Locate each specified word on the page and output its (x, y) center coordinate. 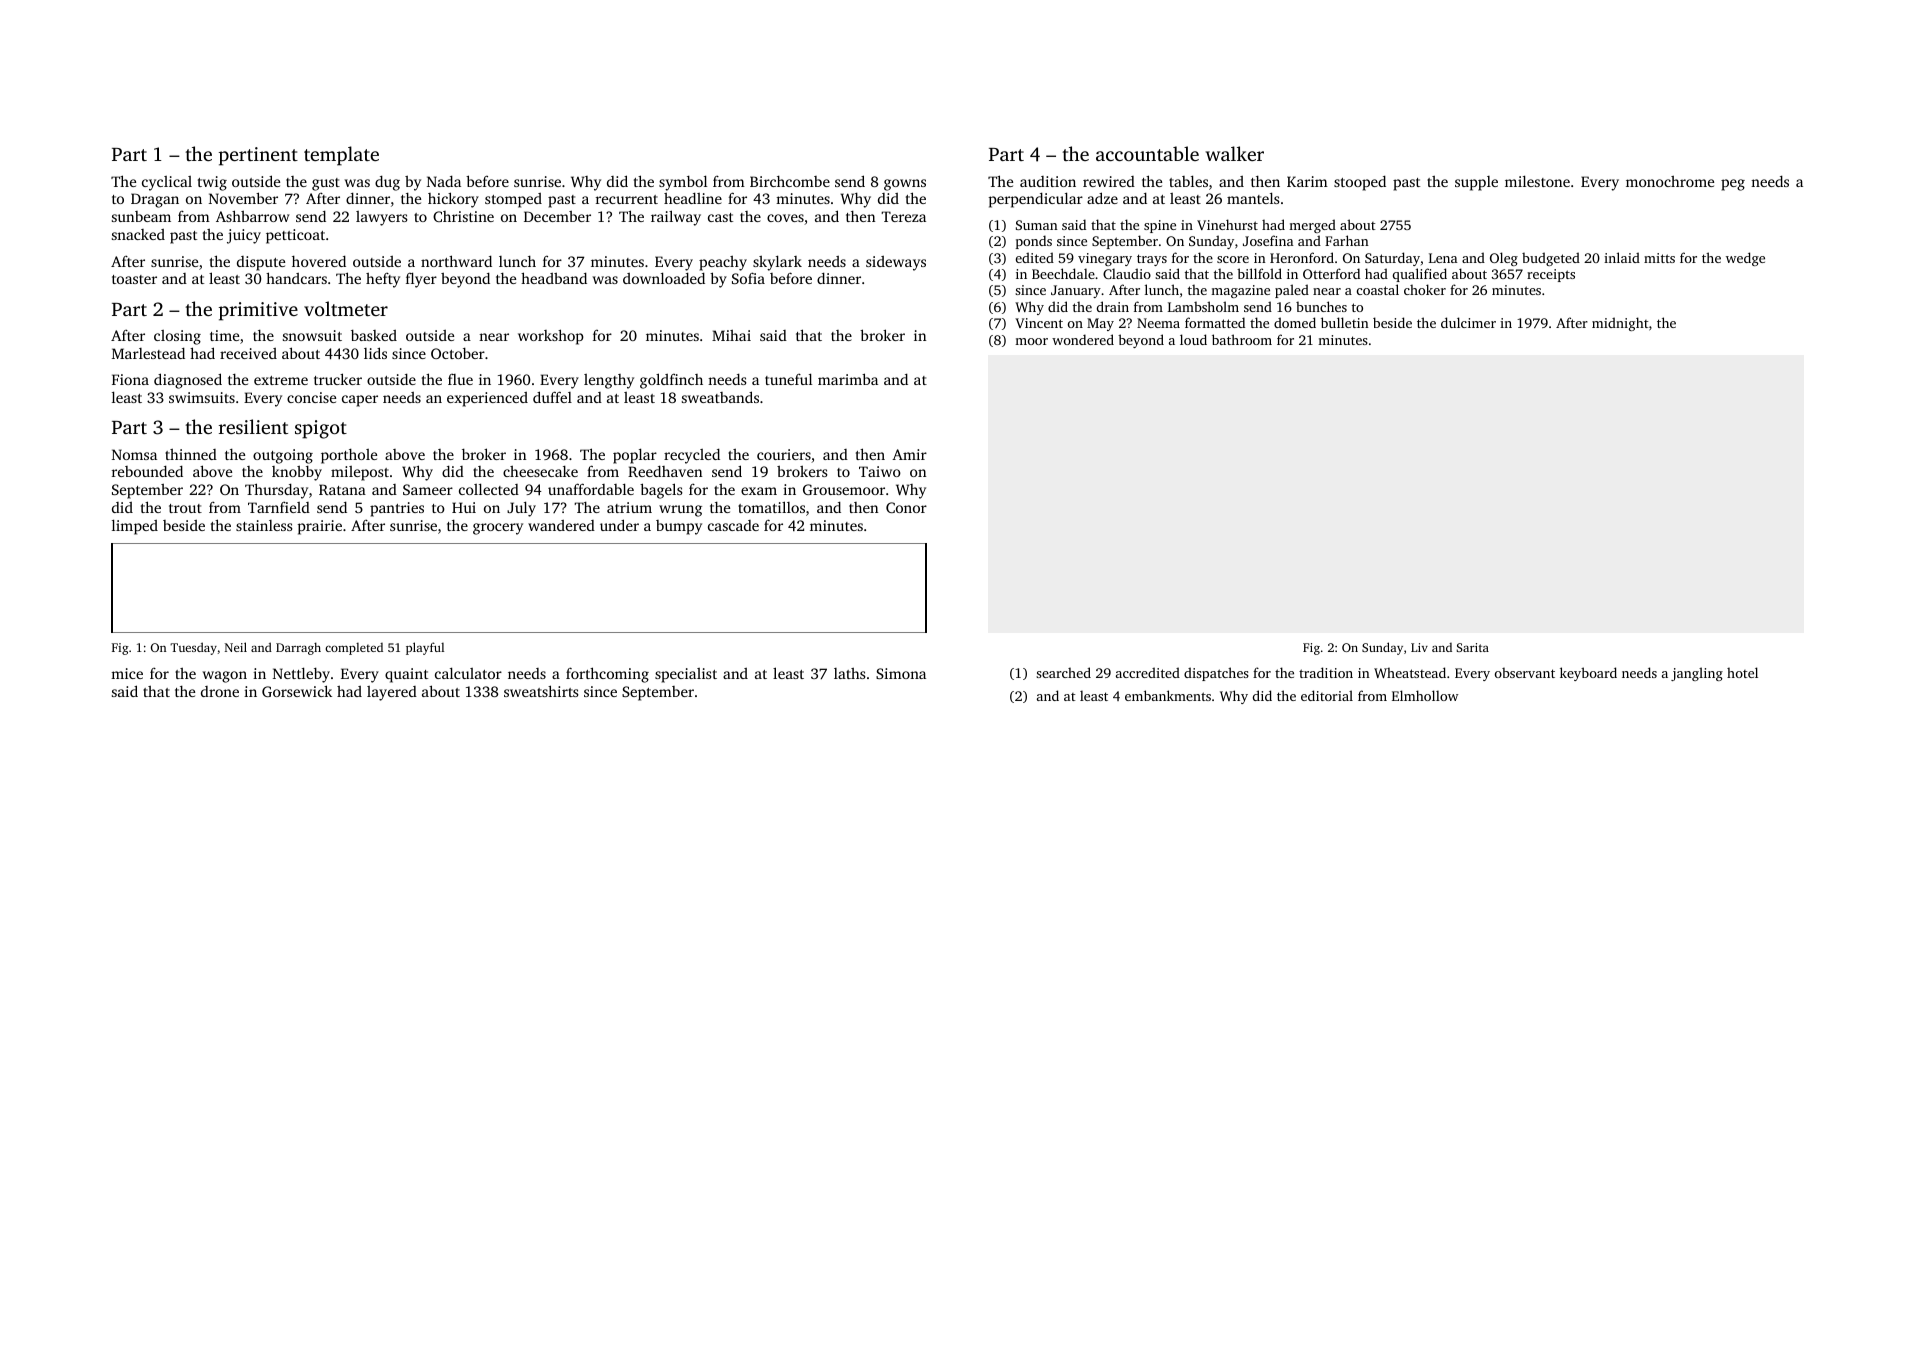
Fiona (130, 379)
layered (392, 693)
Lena (1443, 258)
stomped (513, 200)
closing (177, 337)
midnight (1620, 324)
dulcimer (1468, 322)
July (521, 509)
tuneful (788, 379)
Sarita (1472, 647)
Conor (906, 507)
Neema (1158, 323)
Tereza (903, 216)
